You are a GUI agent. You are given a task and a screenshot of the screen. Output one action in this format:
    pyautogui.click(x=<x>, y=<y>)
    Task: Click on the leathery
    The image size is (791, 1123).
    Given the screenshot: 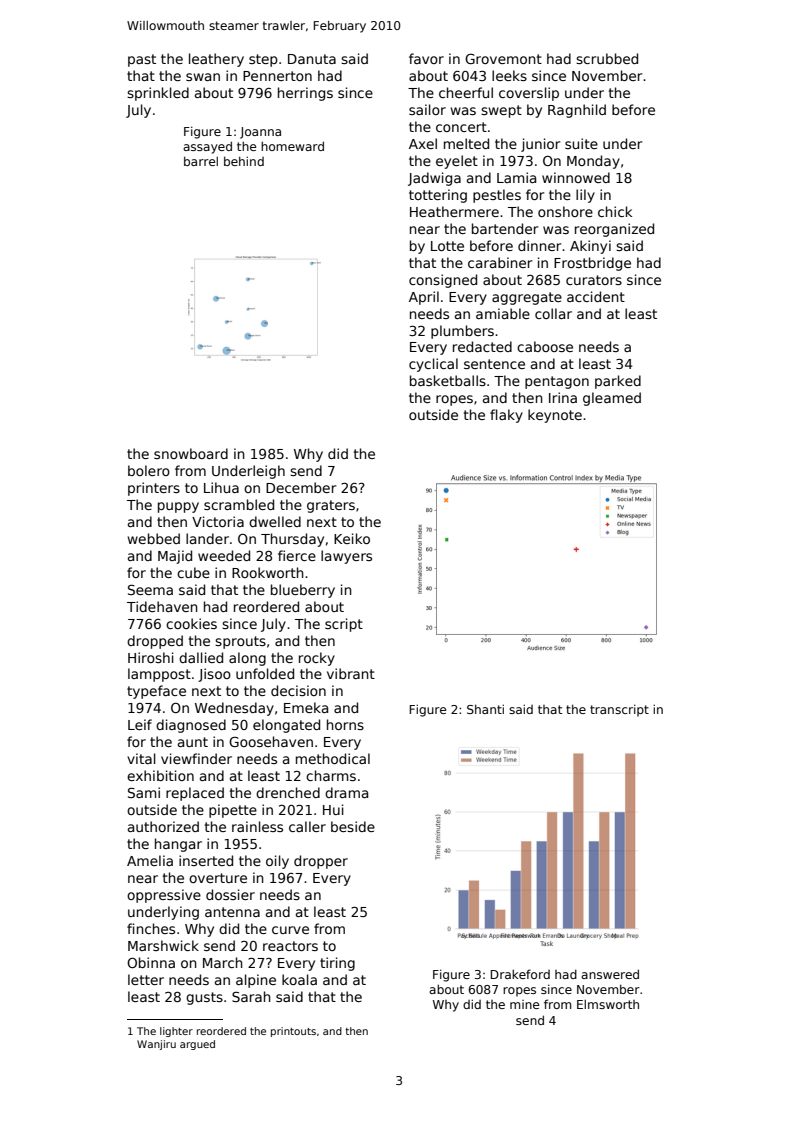 What is the action you would take?
    pyautogui.click(x=216, y=60)
